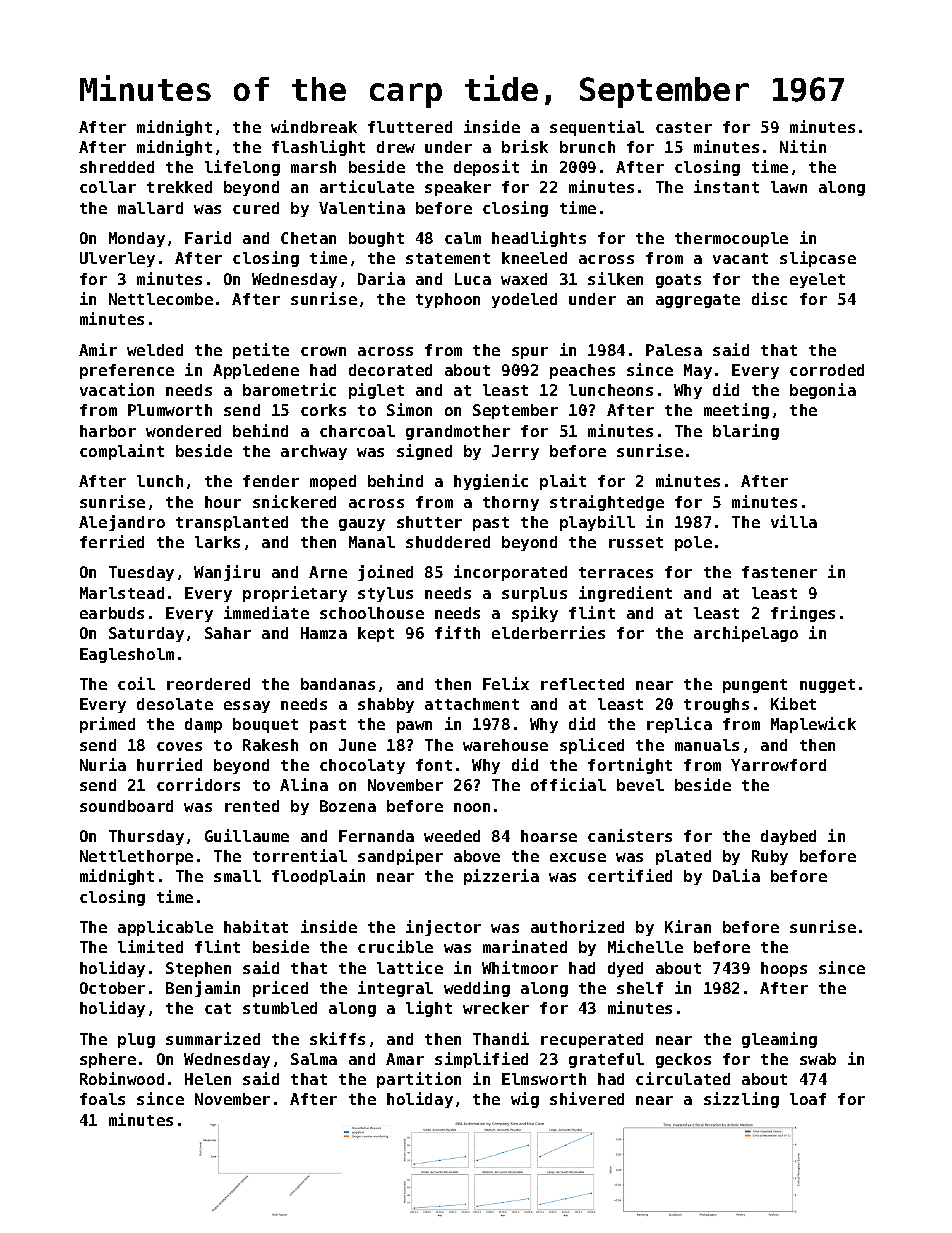 The width and height of the page is (952, 1233). I want to click on plated, so click(683, 857).
